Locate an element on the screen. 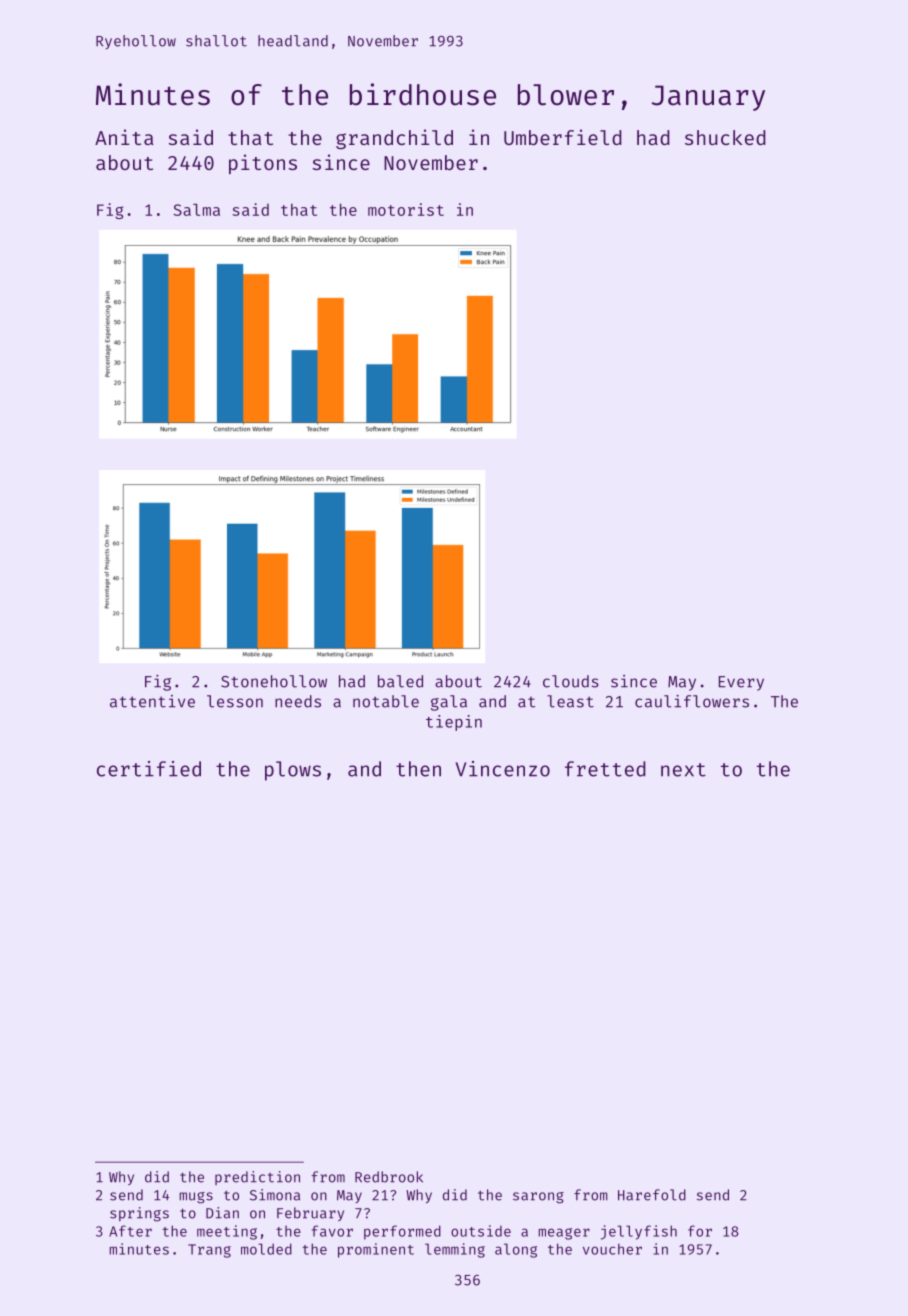  prominent is located at coordinates (376, 1250).
